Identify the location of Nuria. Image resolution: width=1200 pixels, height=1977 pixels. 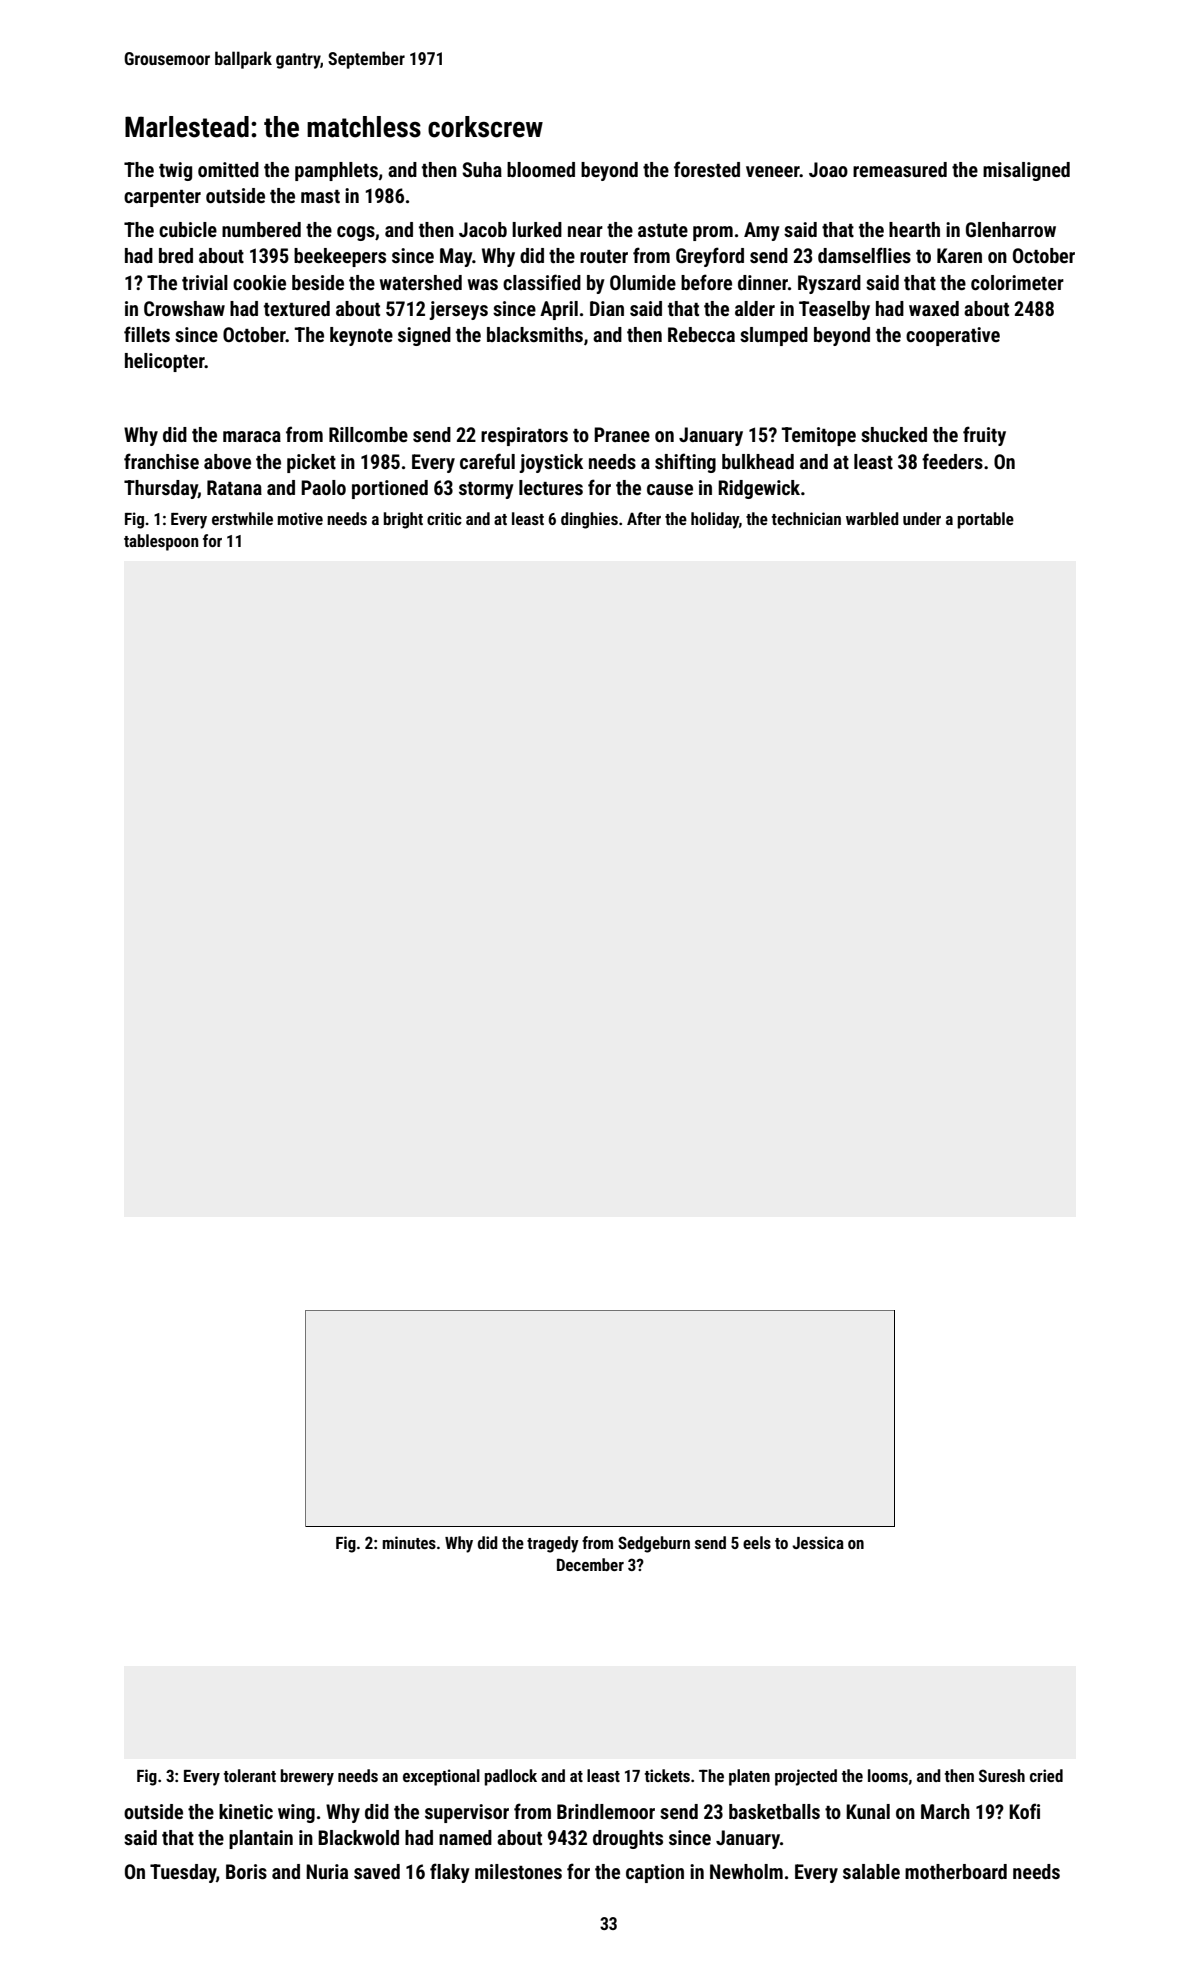
(327, 1871).
